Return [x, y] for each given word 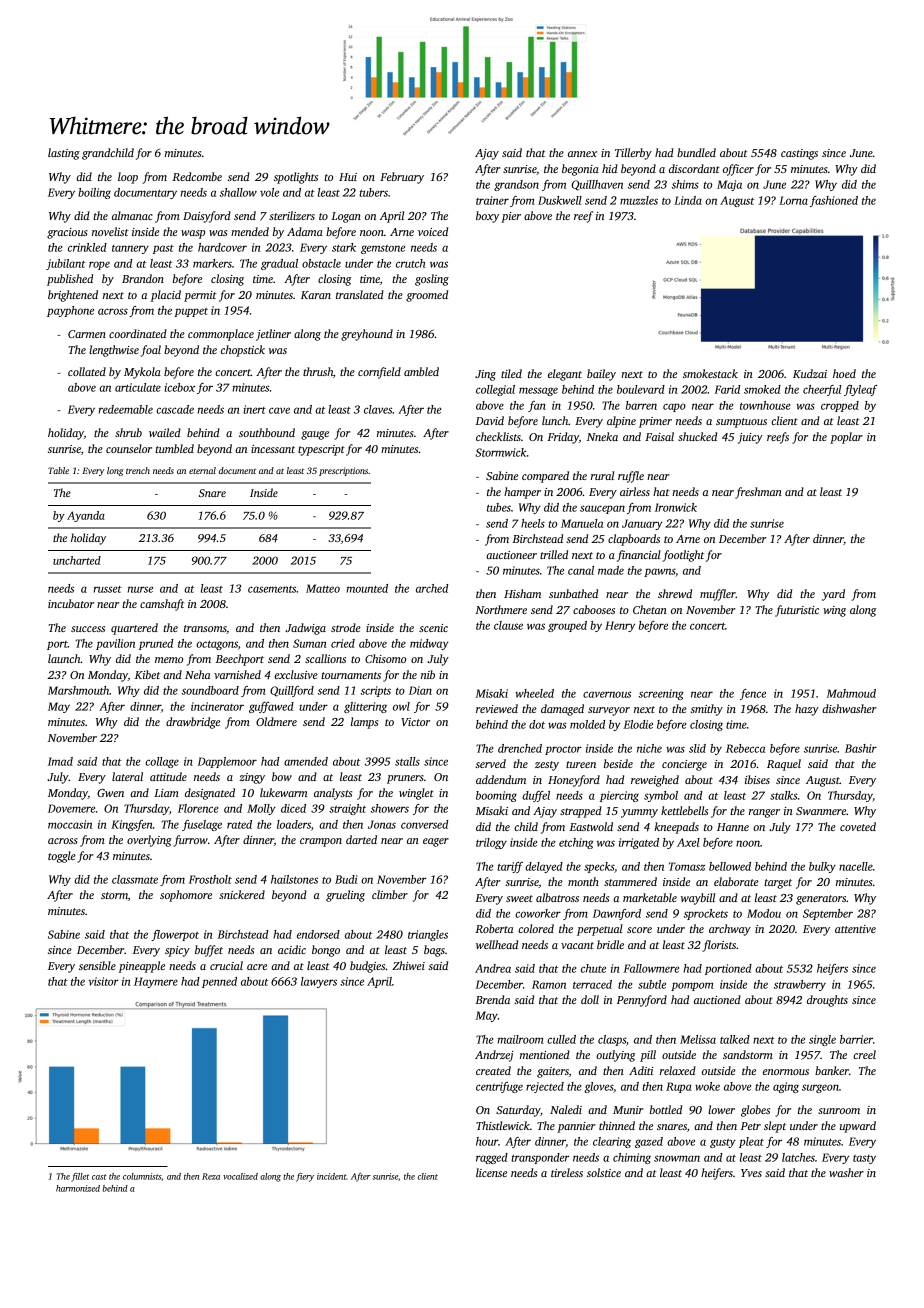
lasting [64, 154]
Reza [211, 1176]
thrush [318, 371]
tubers [373, 192]
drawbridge [193, 723]
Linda [688, 200]
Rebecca [745, 748]
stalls [407, 761]
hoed [844, 373]
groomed [427, 296]
